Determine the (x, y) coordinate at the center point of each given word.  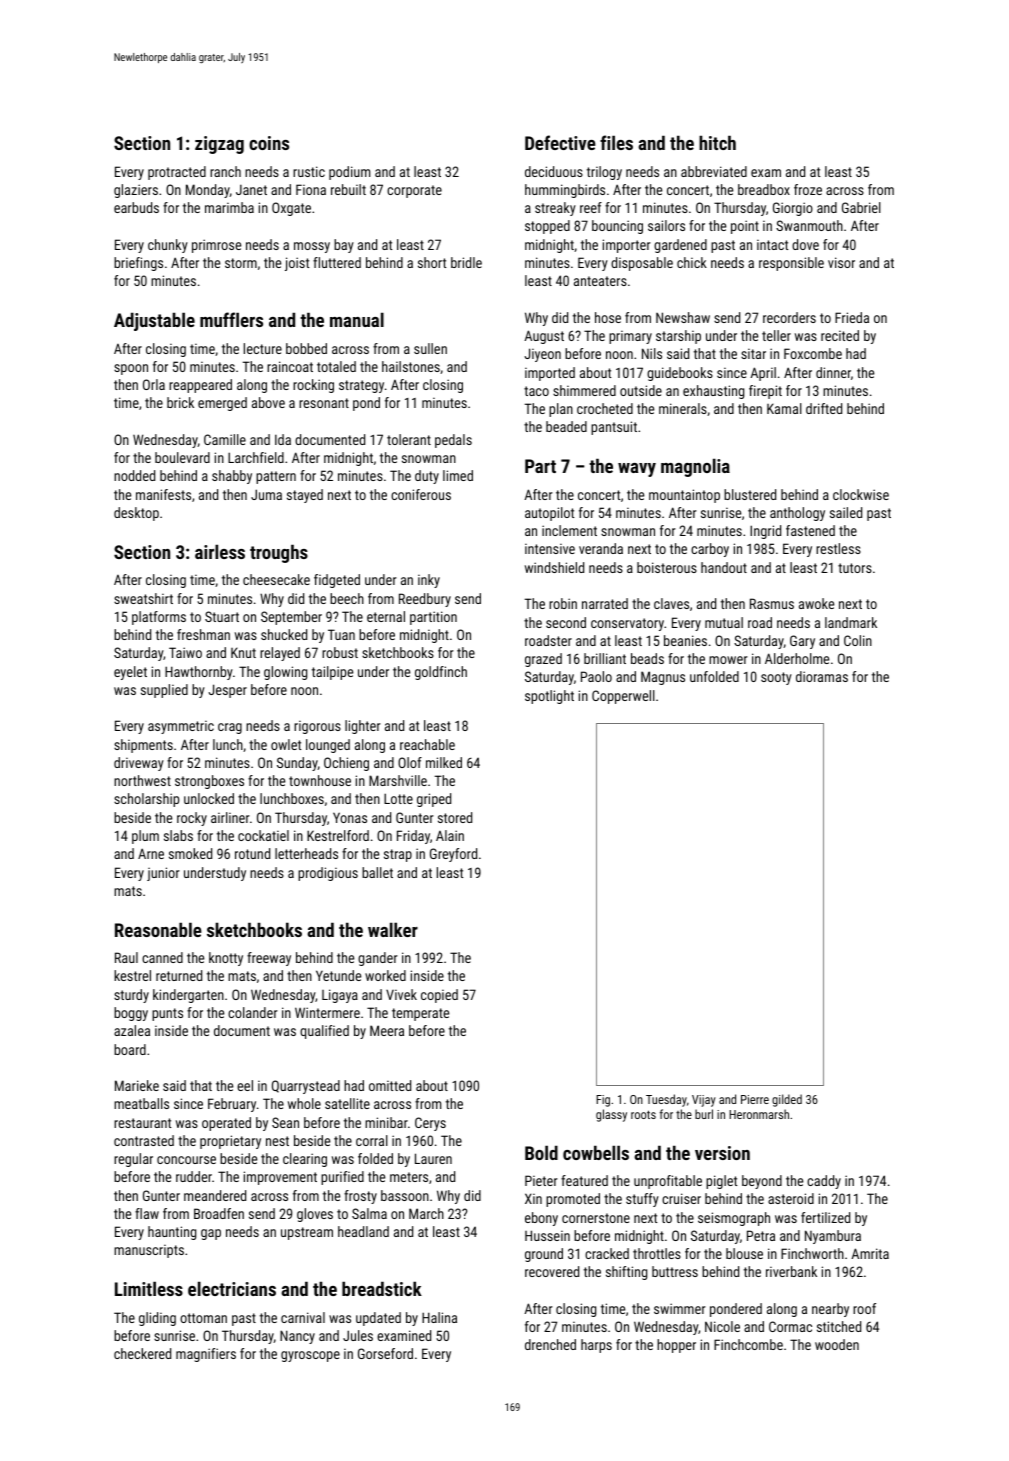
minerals (683, 408)
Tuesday (666, 1100)
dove (805, 244)
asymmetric (181, 727)
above (268, 402)
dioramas (822, 676)
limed (458, 475)
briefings (138, 264)
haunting (172, 1233)
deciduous (554, 171)
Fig (603, 1101)
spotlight (549, 697)
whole (304, 1103)
